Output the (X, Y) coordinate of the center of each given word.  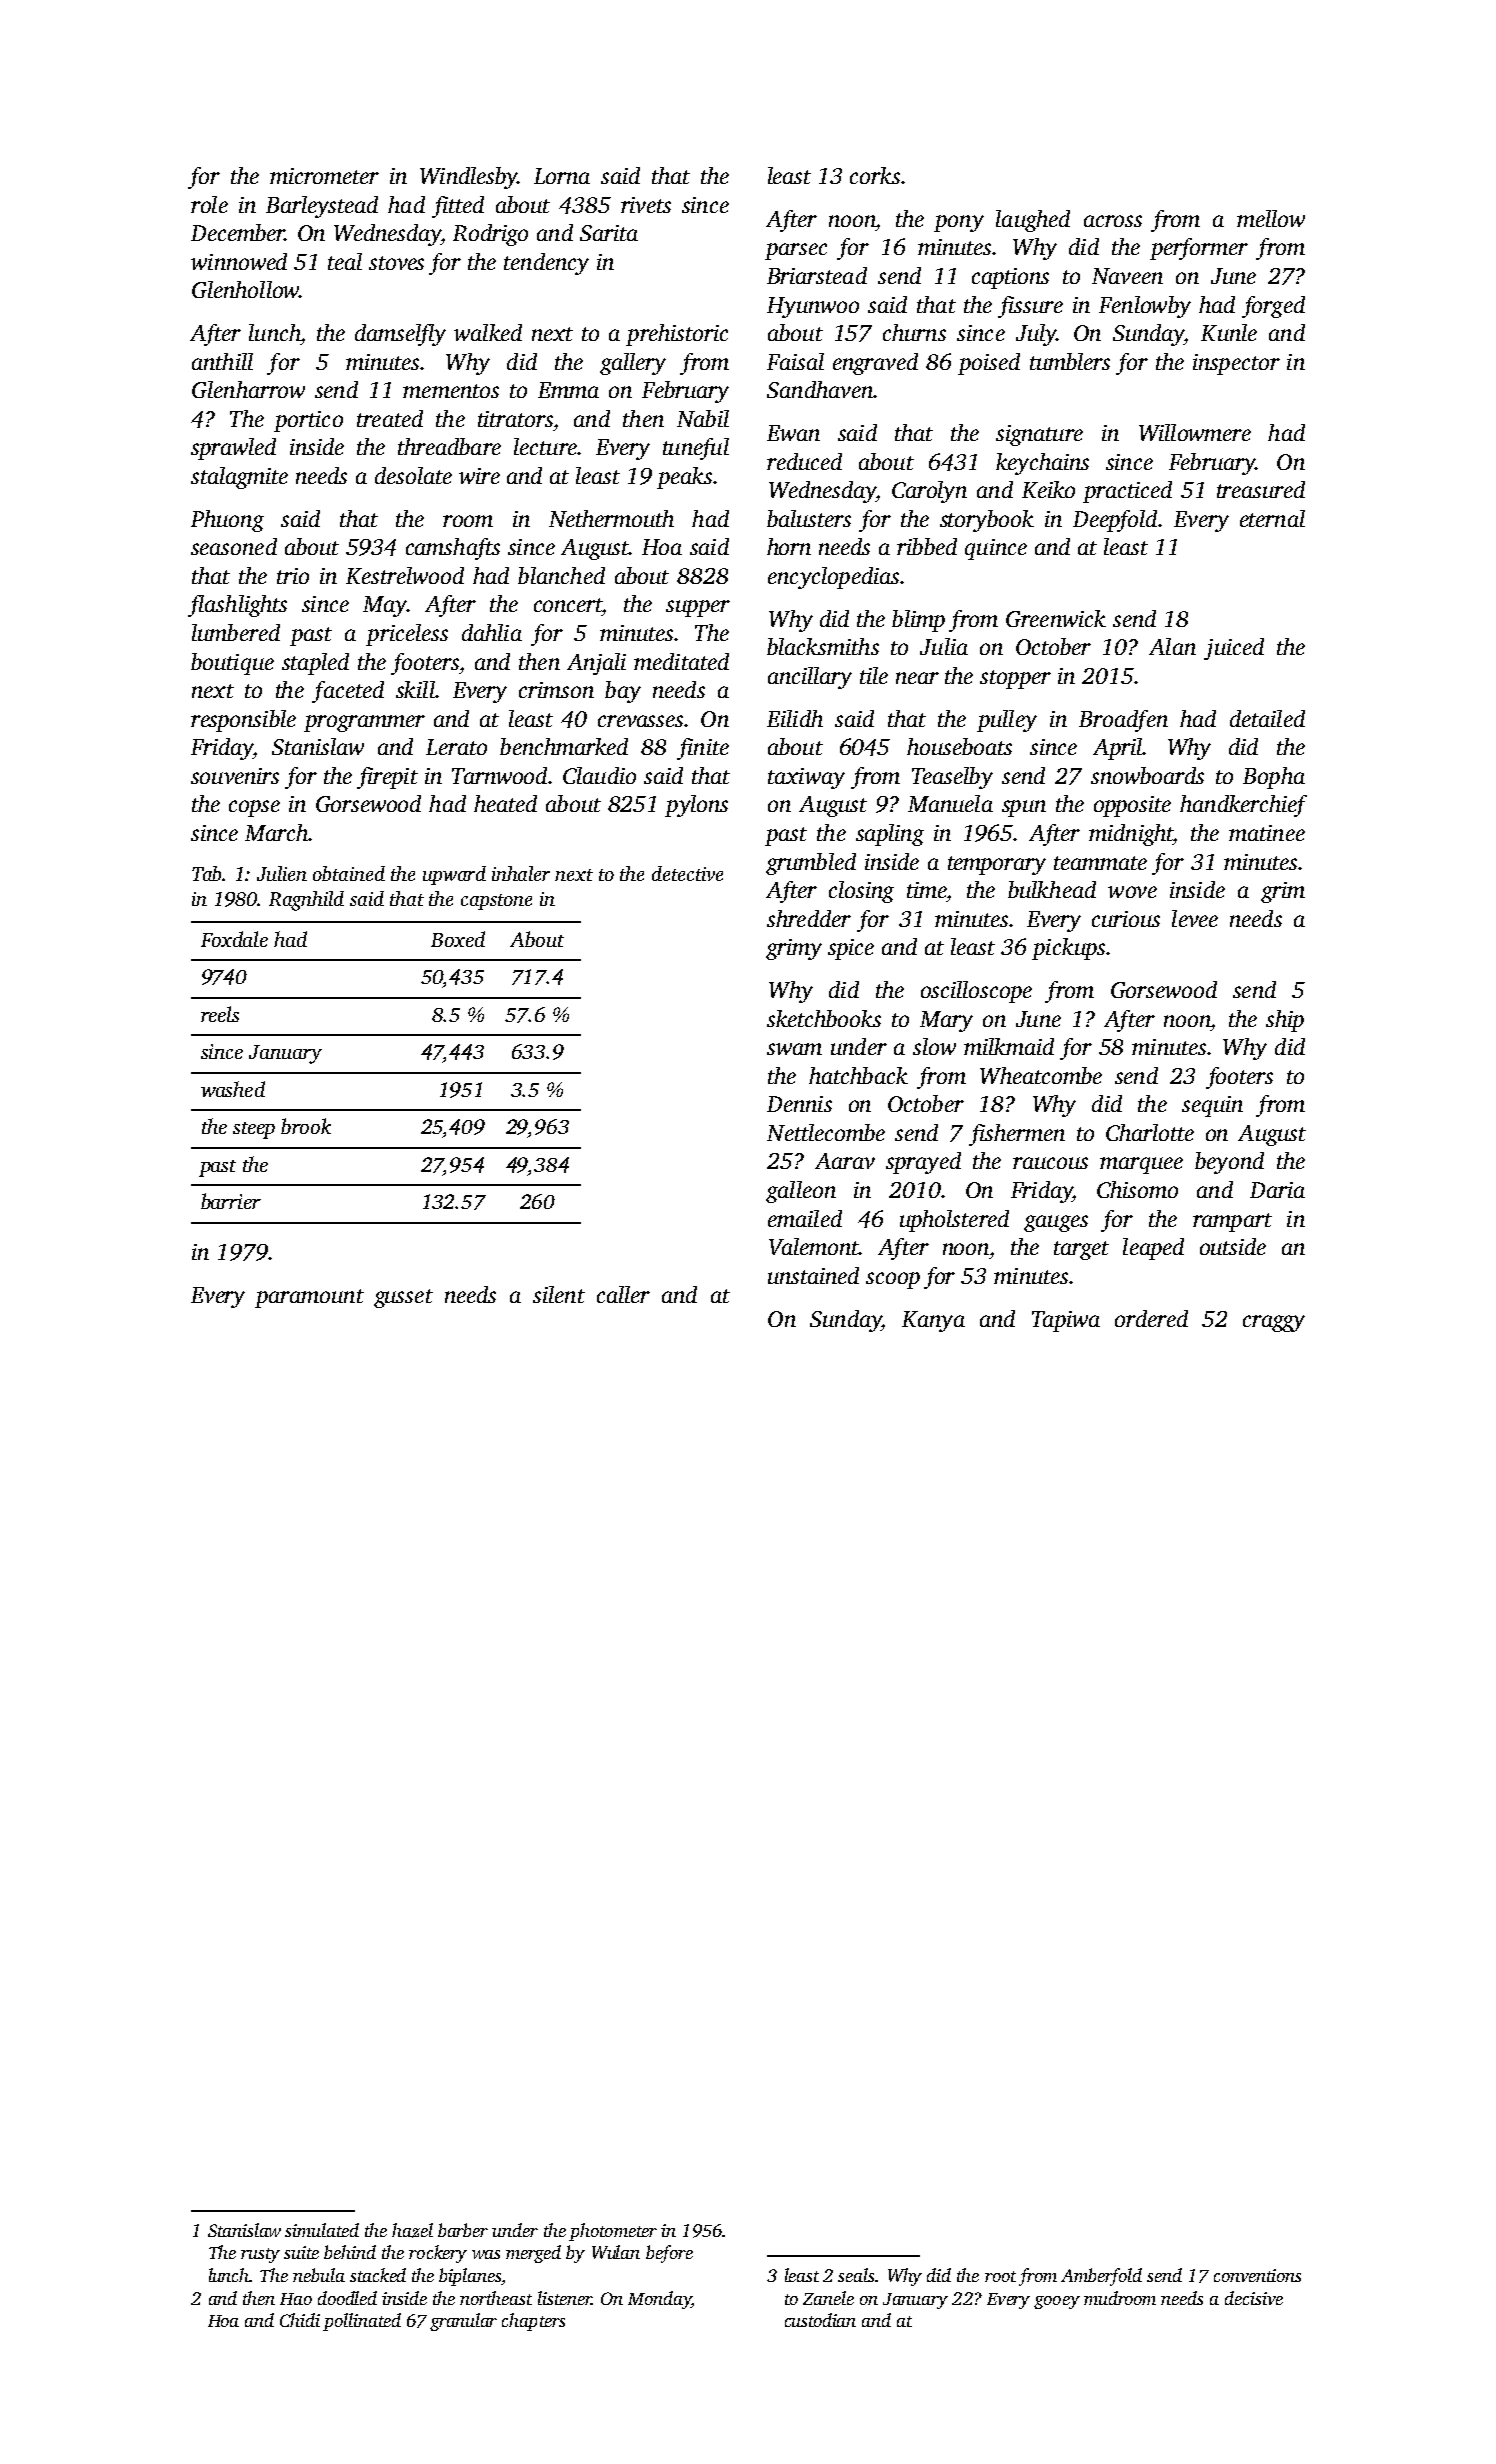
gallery (633, 364)
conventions (1257, 2275)
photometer (613, 2232)
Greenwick (1056, 618)
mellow (1271, 218)
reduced (804, 461)
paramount (309, 1298)
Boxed (458, 939)
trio (293, 576)
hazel (412, 2230)
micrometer (324, 176)
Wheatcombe (1041, 1075)
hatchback (858, 1075)
